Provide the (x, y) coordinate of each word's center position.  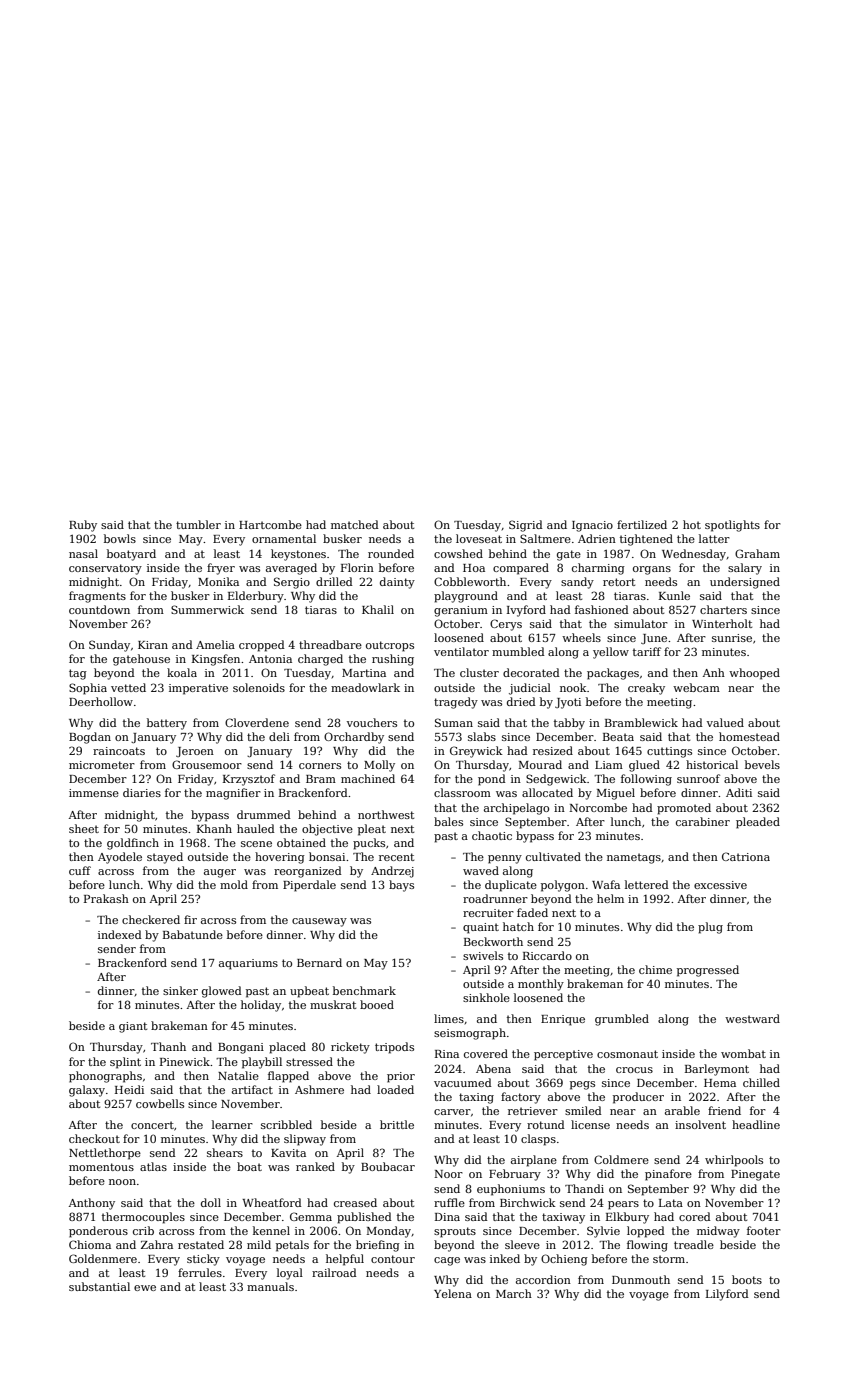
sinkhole (486, 997)
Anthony (92, 1204)
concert (152, 1125)
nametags (634, 858)
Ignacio (592, 526)
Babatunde (193, 934)
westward (752, 1018)
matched (355, 524)
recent (396, 857)
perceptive (563, 1055)
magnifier (233, 794)
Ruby (83, 526)
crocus (634, 1070)
